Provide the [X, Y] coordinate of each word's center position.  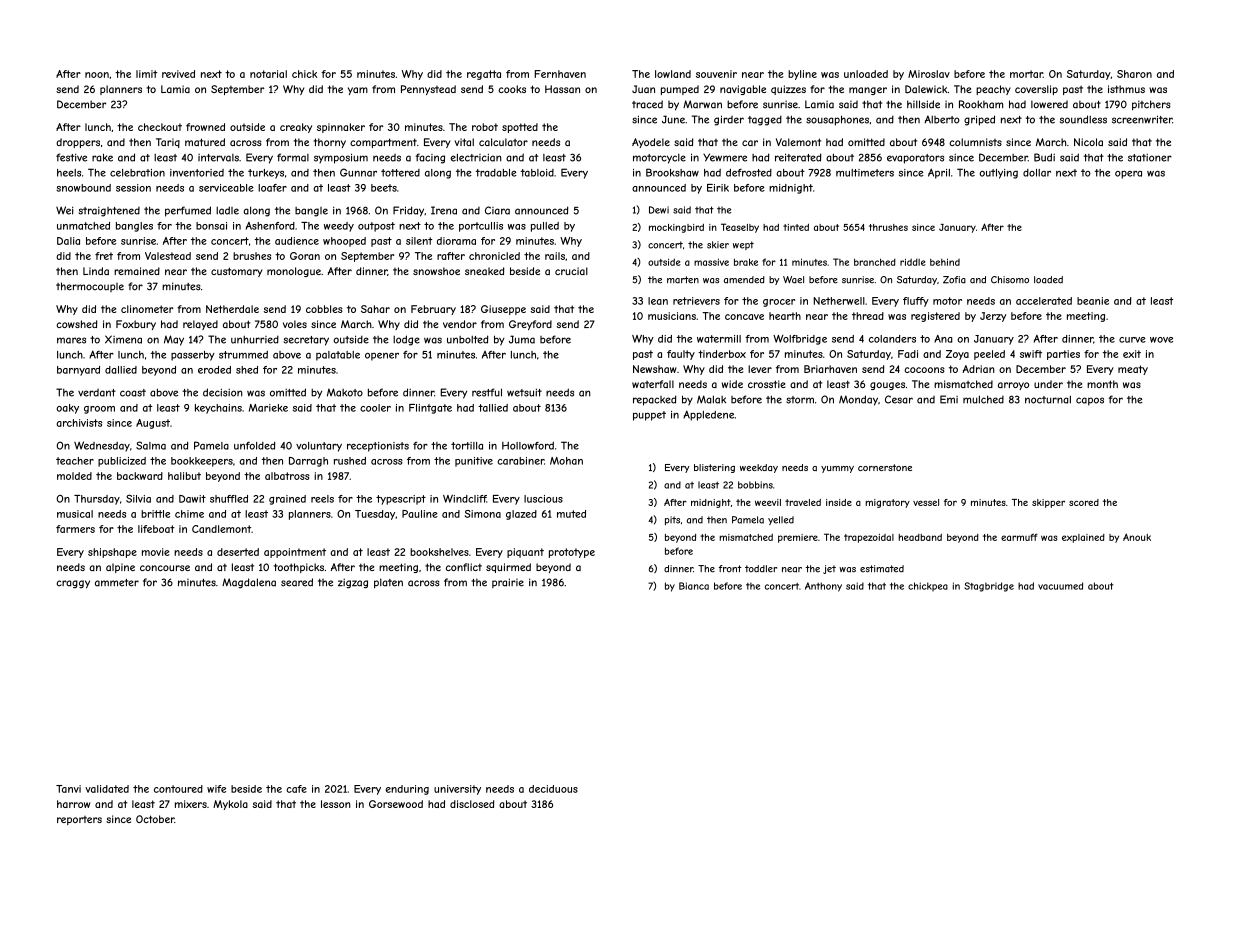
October [155, 819]
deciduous [553, 789]
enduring [407, 790]
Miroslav [929, 74]
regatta [484, 75]
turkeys [266, 174]
